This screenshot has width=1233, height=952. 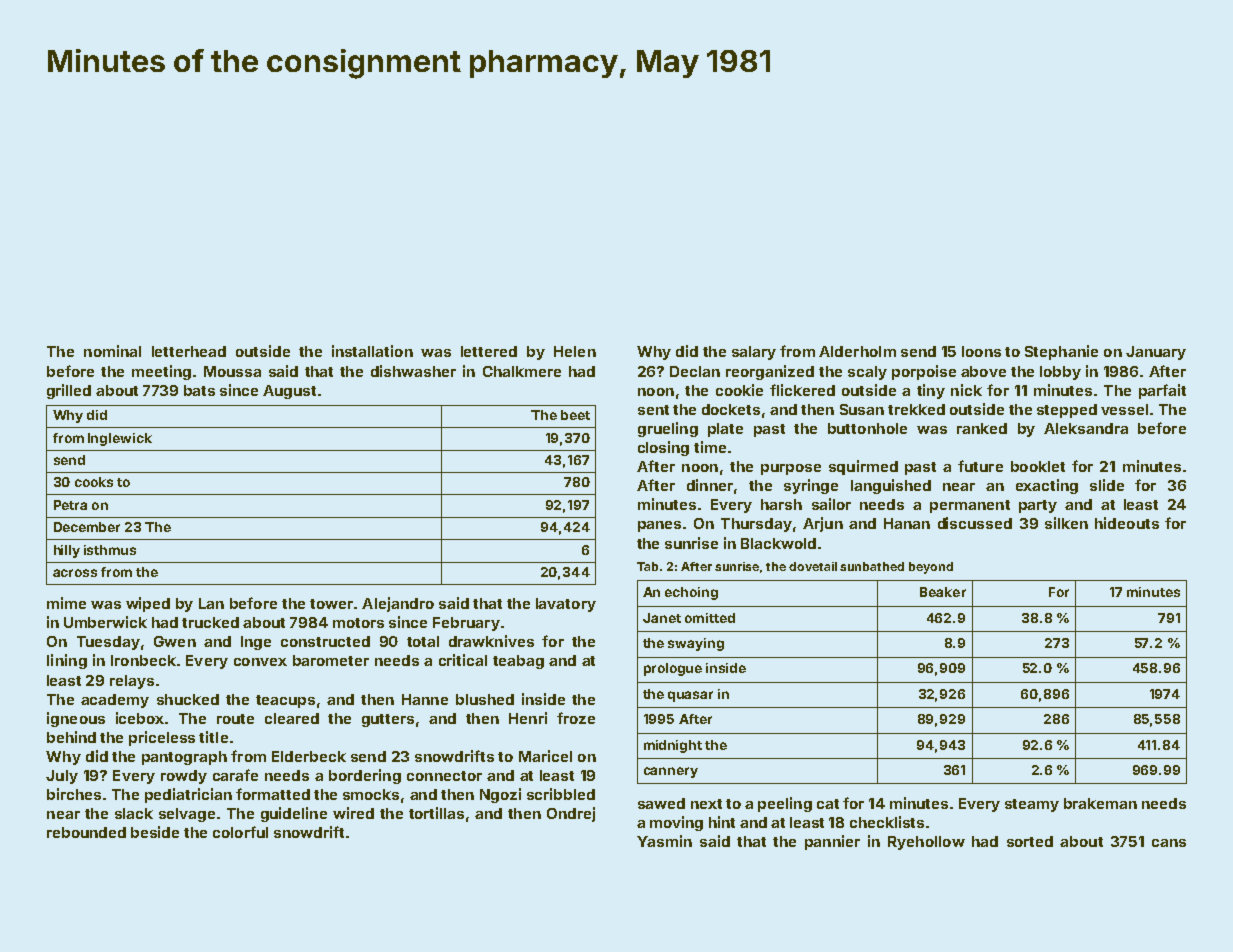 I want to click on booklet, so click(x=1038, y=466).
